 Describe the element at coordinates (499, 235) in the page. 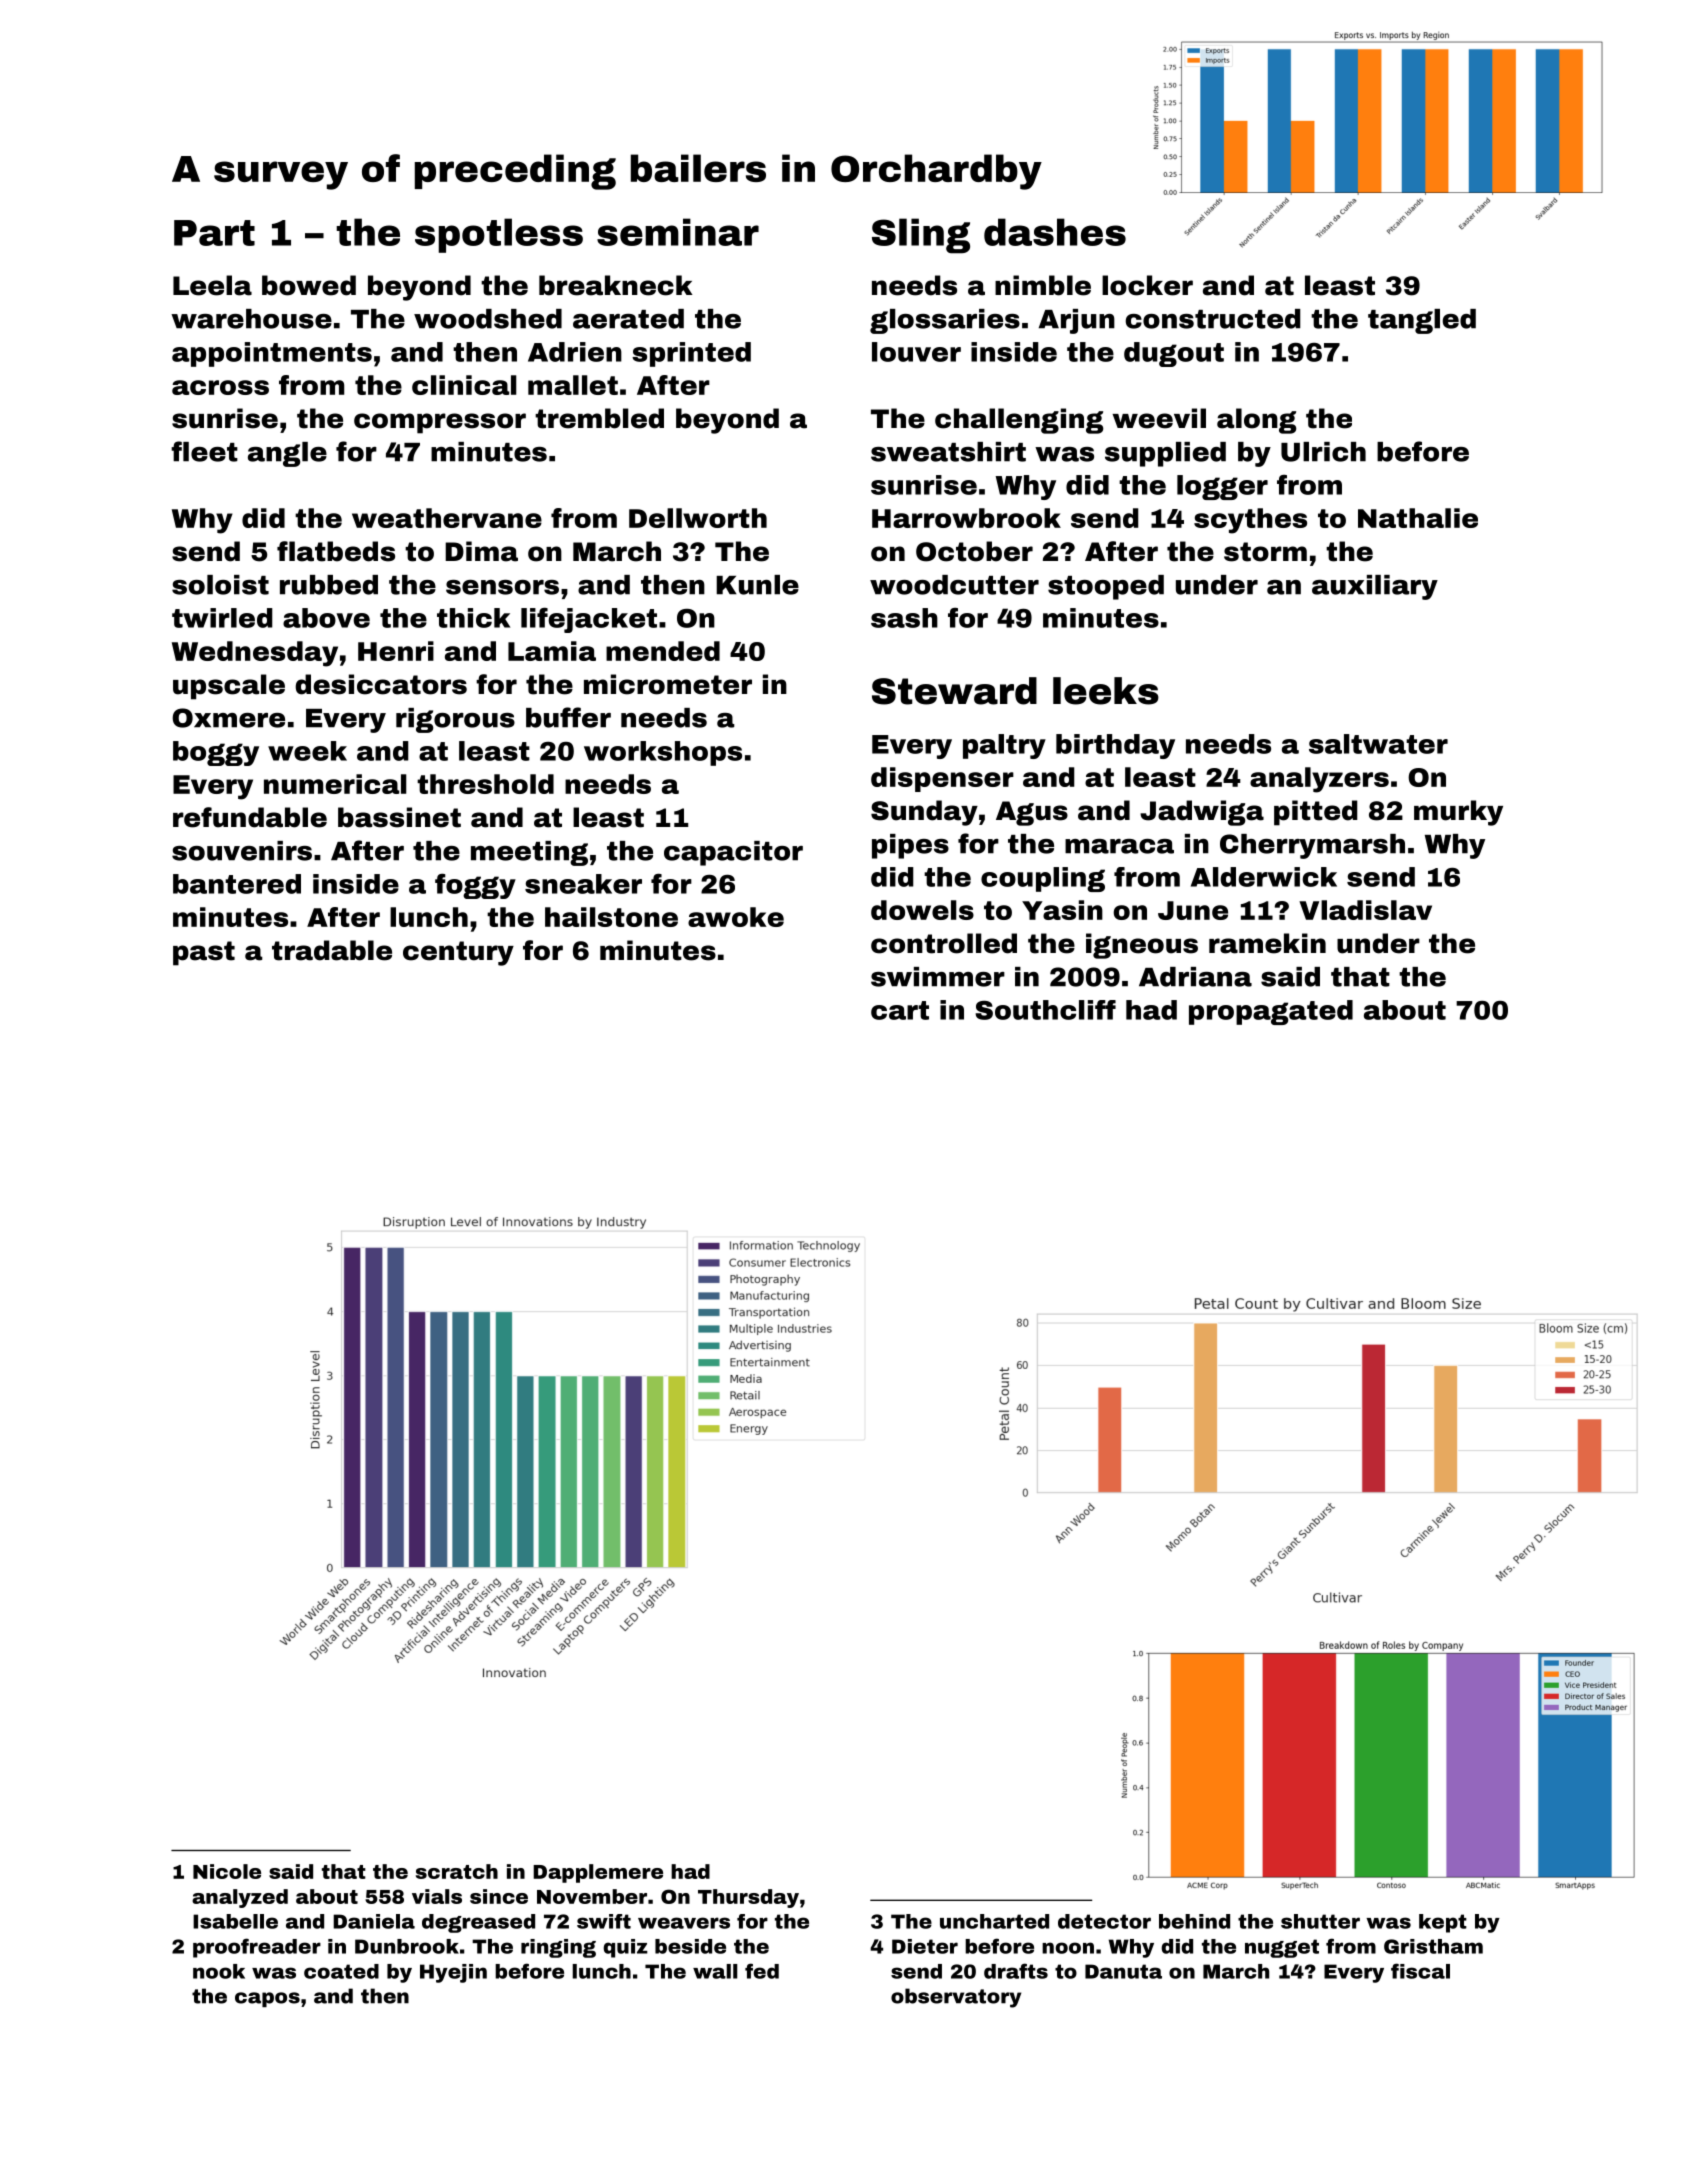

I see `spotless` at that location.
